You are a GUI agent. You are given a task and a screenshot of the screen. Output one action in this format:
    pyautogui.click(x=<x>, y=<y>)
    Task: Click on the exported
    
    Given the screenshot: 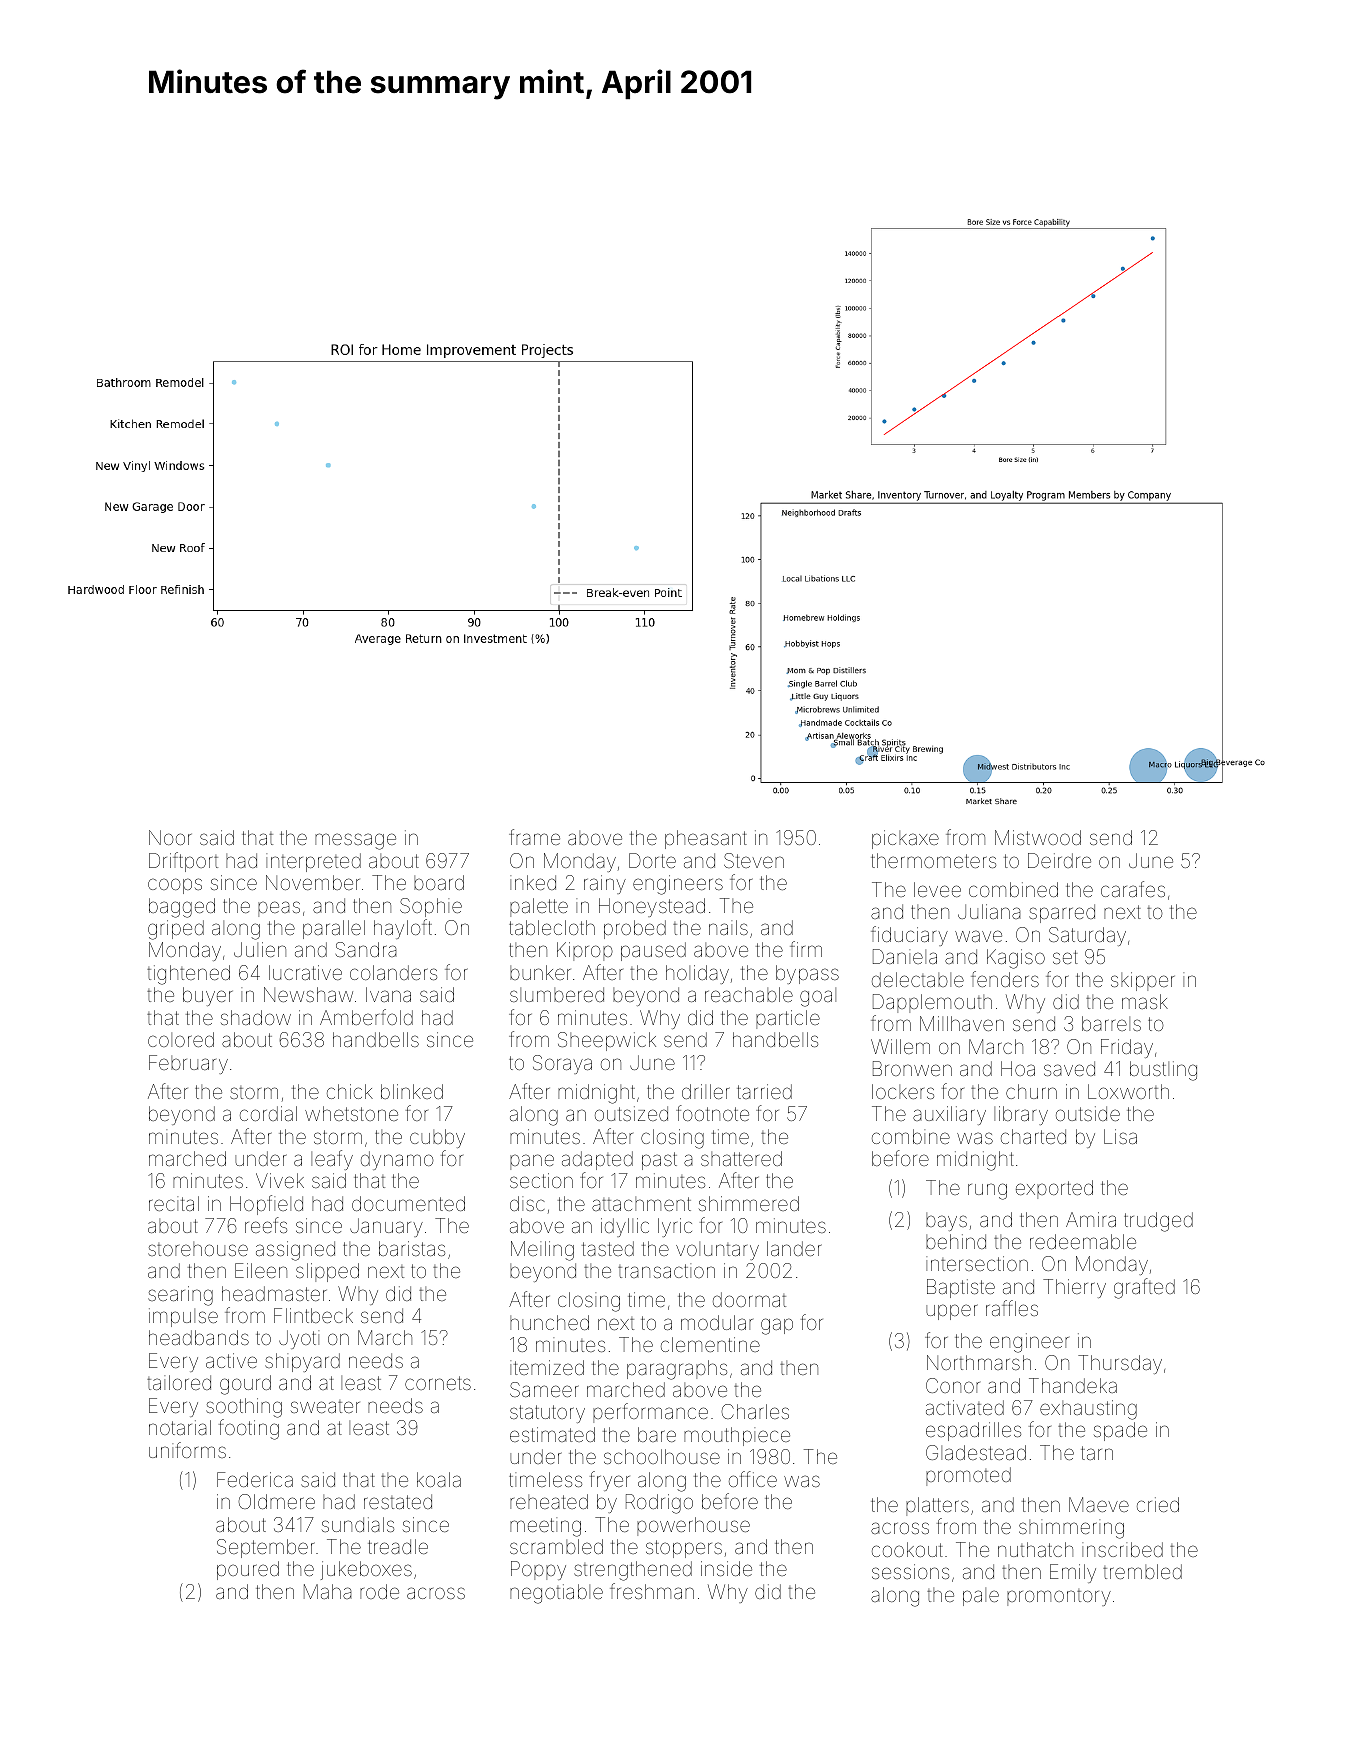 What is the action you would take?
    pyautogui.click(x=1054, y=1189)
